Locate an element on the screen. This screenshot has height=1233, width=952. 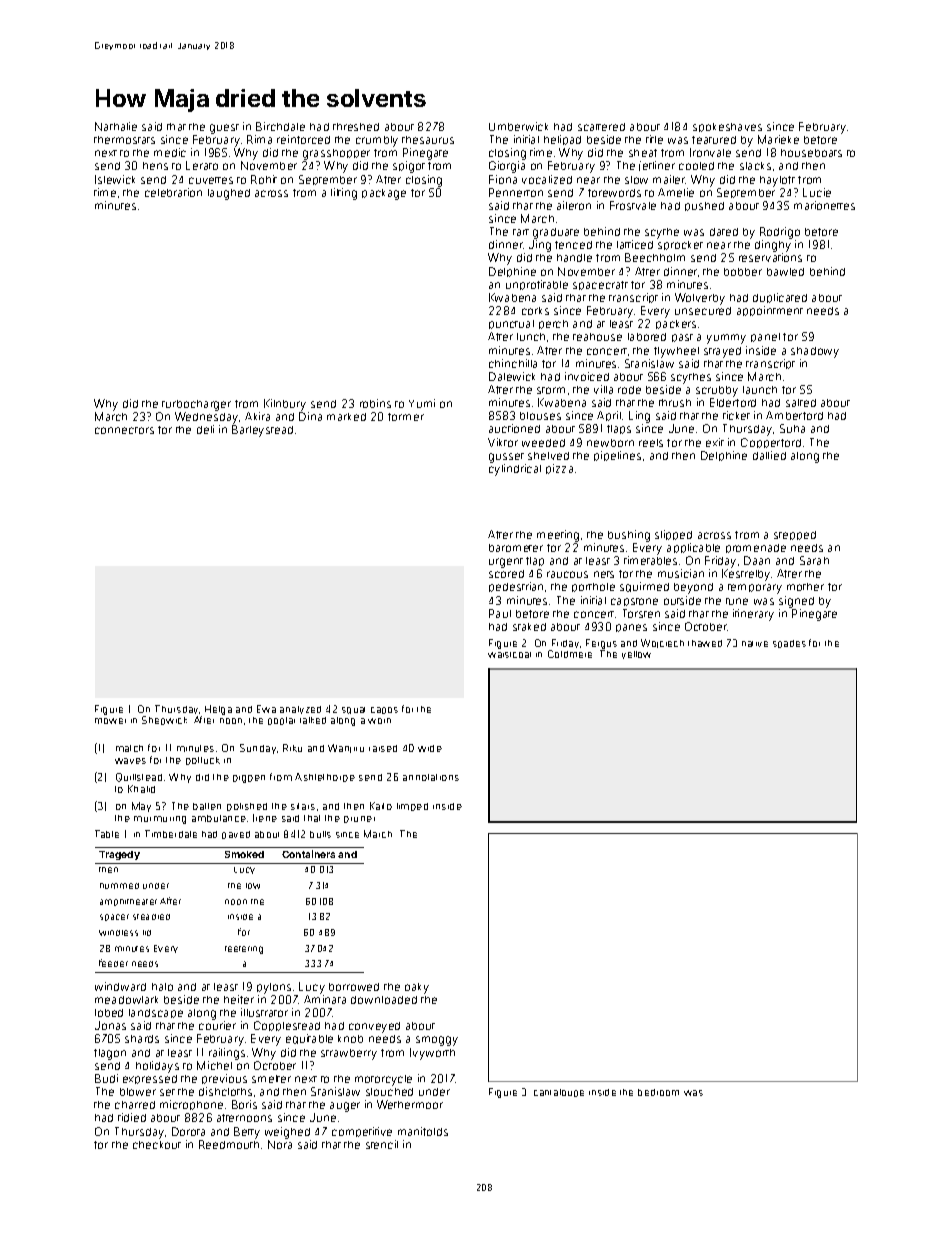
punctual is located at coordinates (511, 324).
